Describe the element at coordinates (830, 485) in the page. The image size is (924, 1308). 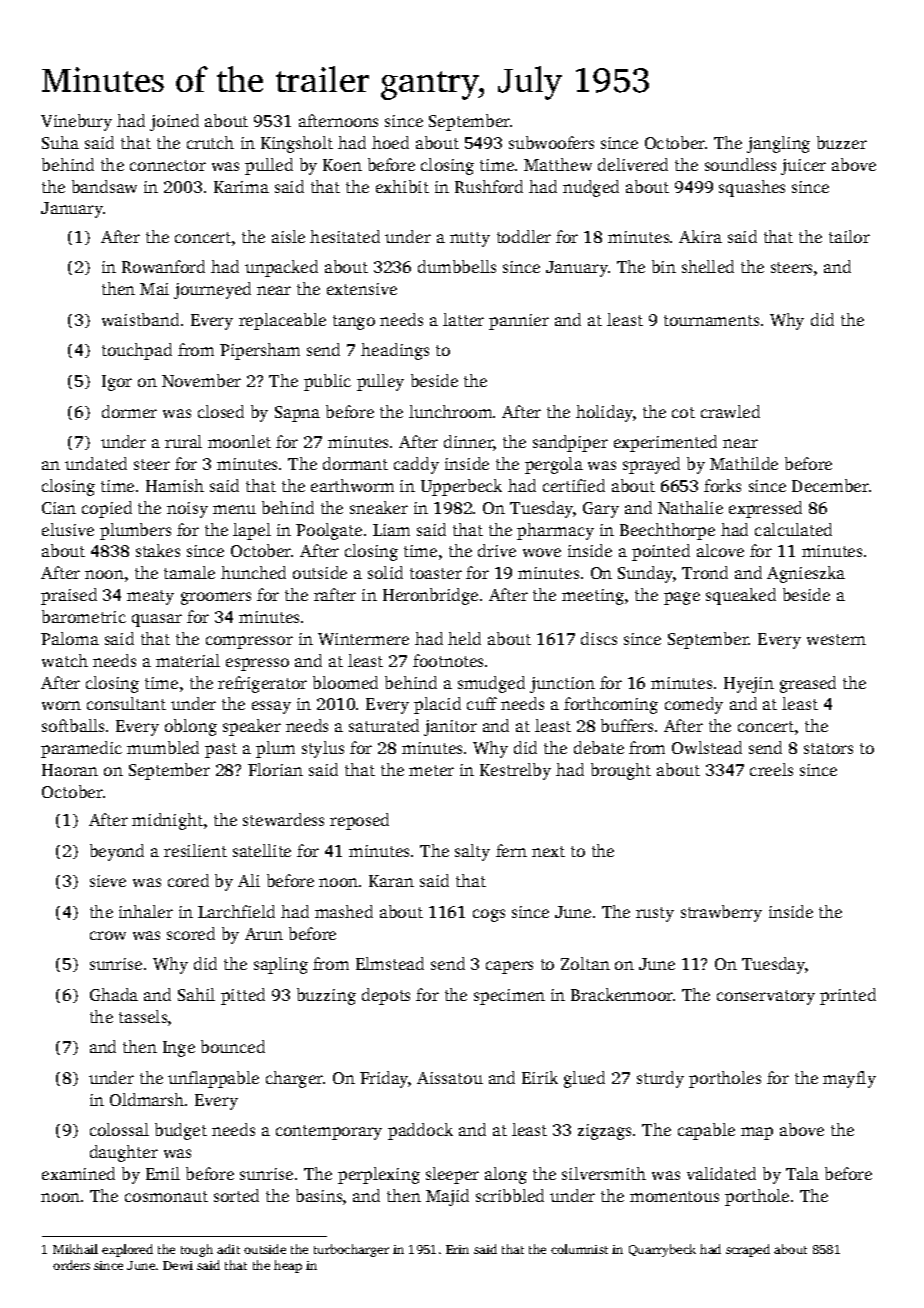
I see `December` at that location.
